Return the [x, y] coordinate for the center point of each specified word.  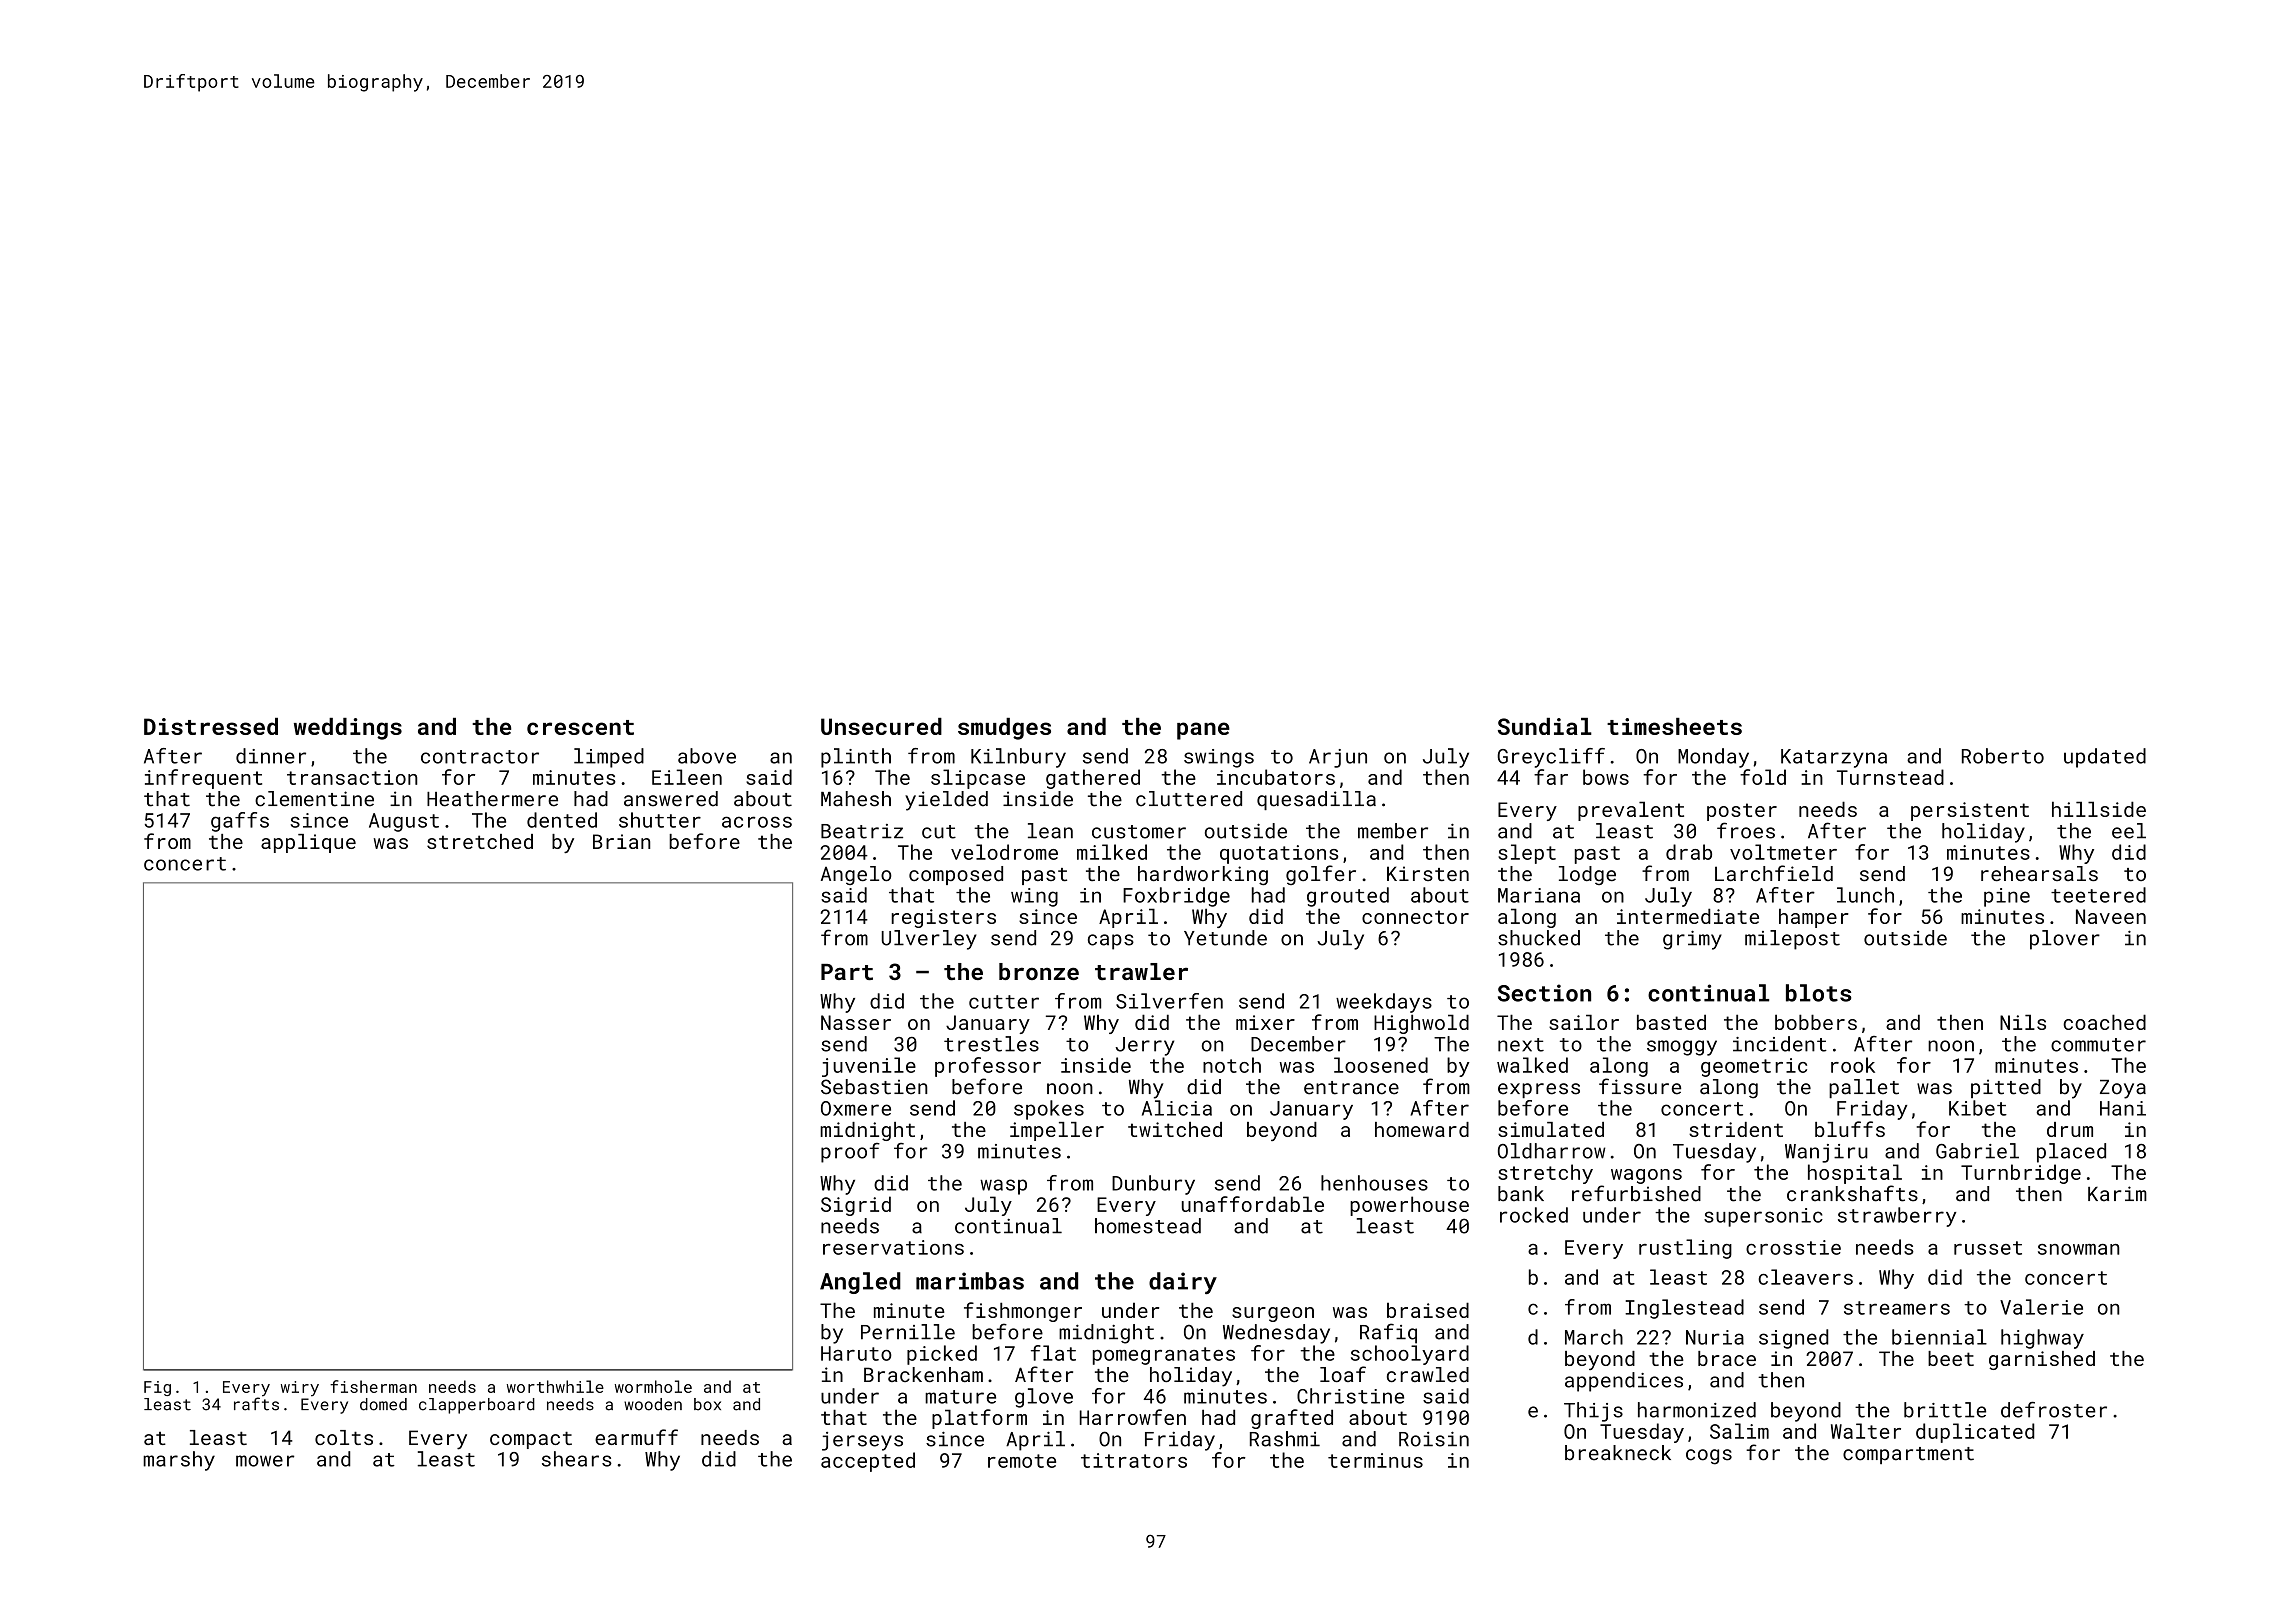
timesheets [1674, 726]
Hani [2123, 1108]
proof [850, 1153]
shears [577, 1459]
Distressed [211, 726]
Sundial [1545, 726]
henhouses [1374, 1183]
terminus [1375, 1460]
